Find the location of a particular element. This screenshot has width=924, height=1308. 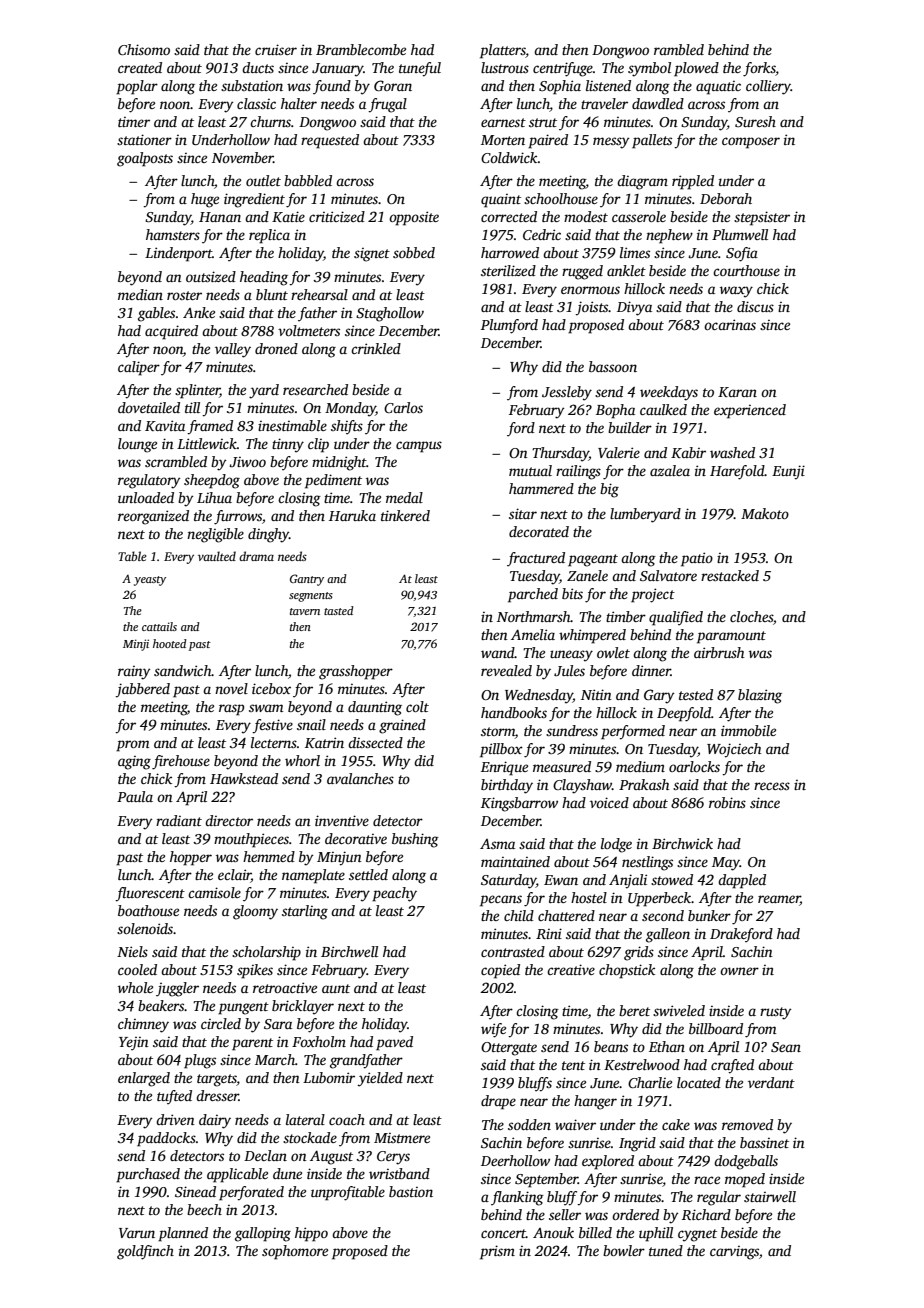

corrected is located at coordinates (509, 216).
